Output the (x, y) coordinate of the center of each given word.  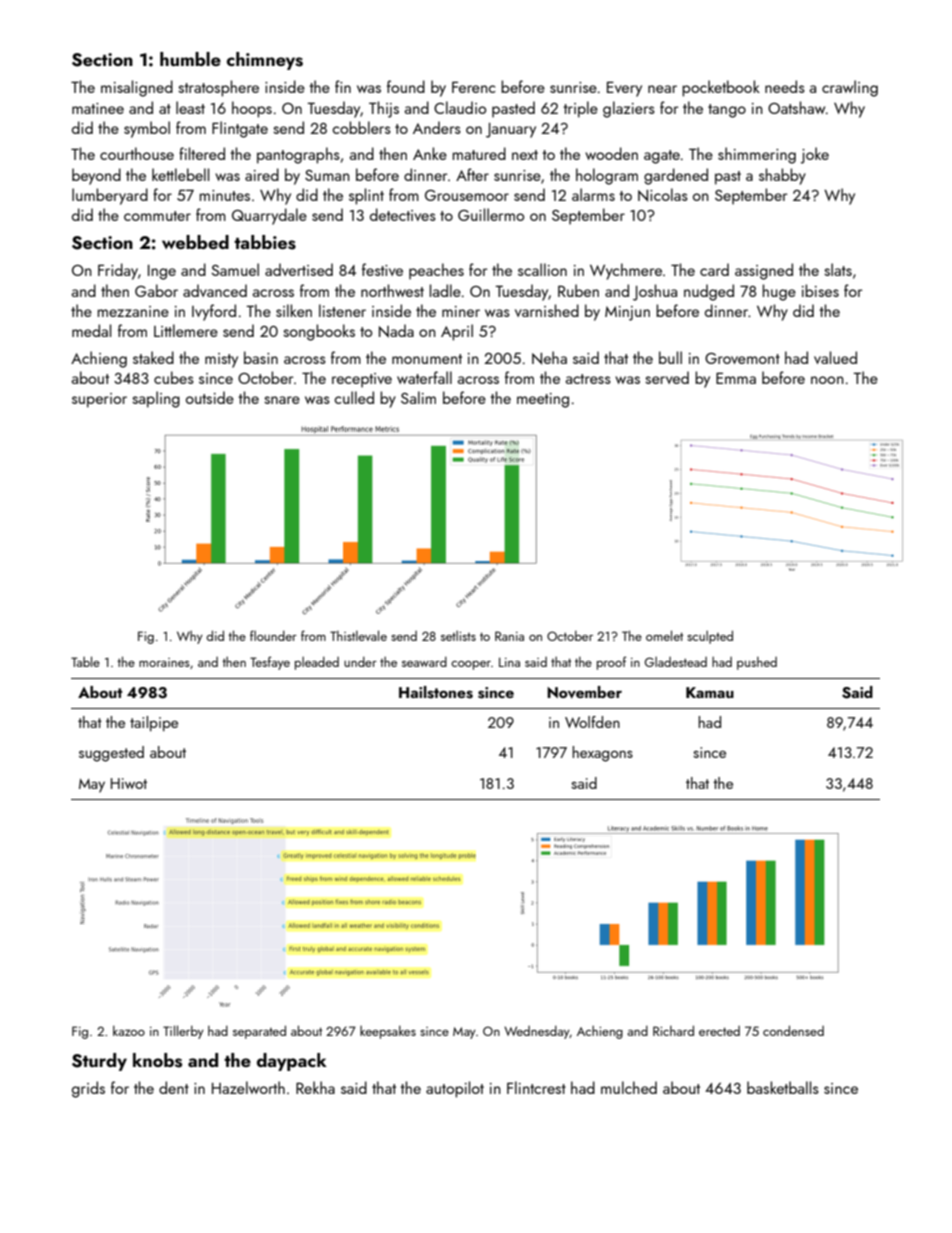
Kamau (710, 692)
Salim (418, 397)
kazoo (129, 1030)
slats (838, 269)
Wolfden (592, 722)
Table (85, 661)
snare (282, 400)
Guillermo (491, 214)
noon (827, 380)
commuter (157, 216)
